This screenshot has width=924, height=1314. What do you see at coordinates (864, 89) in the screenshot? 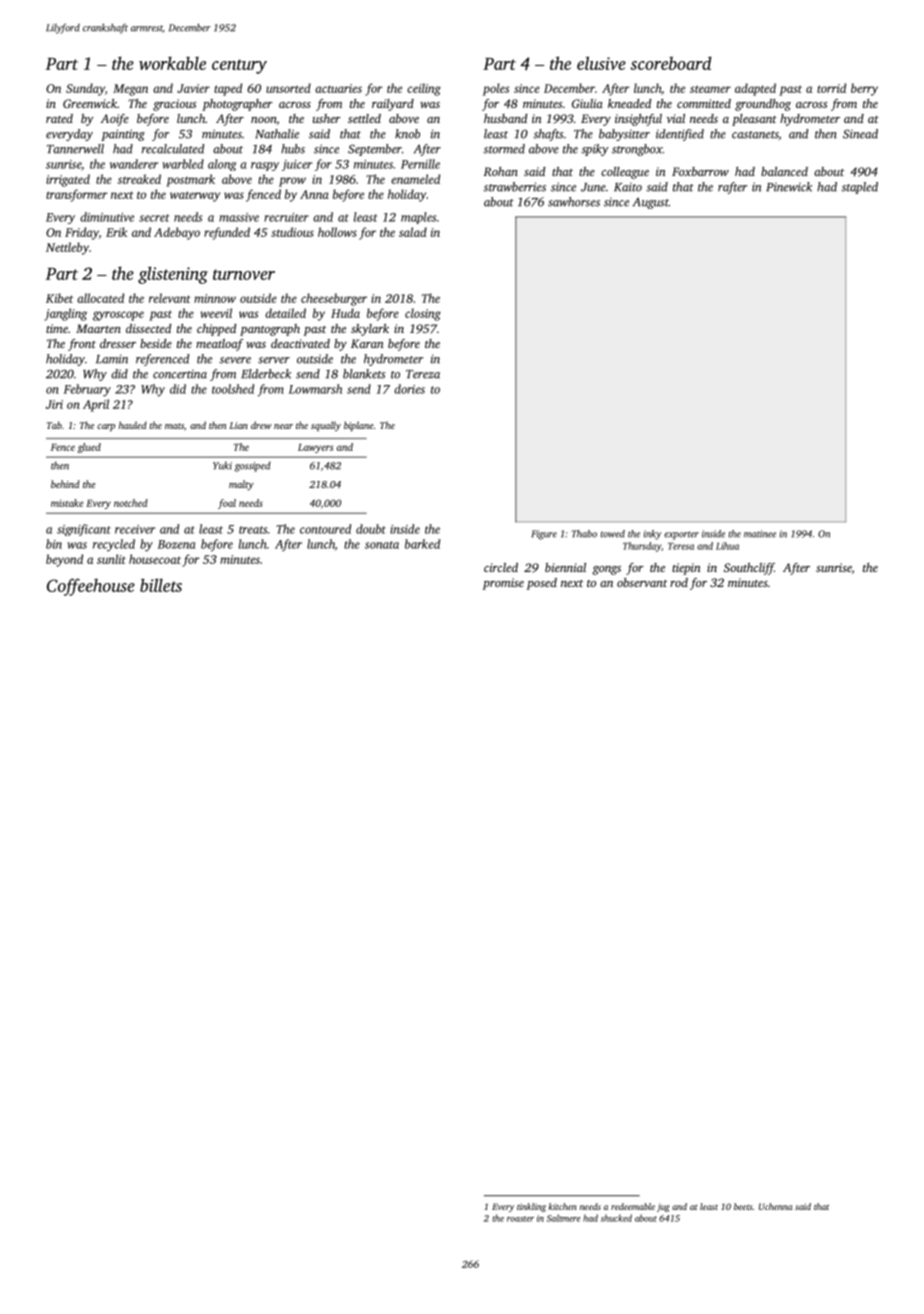
I see `berry` at bounding box center [864, 89].
